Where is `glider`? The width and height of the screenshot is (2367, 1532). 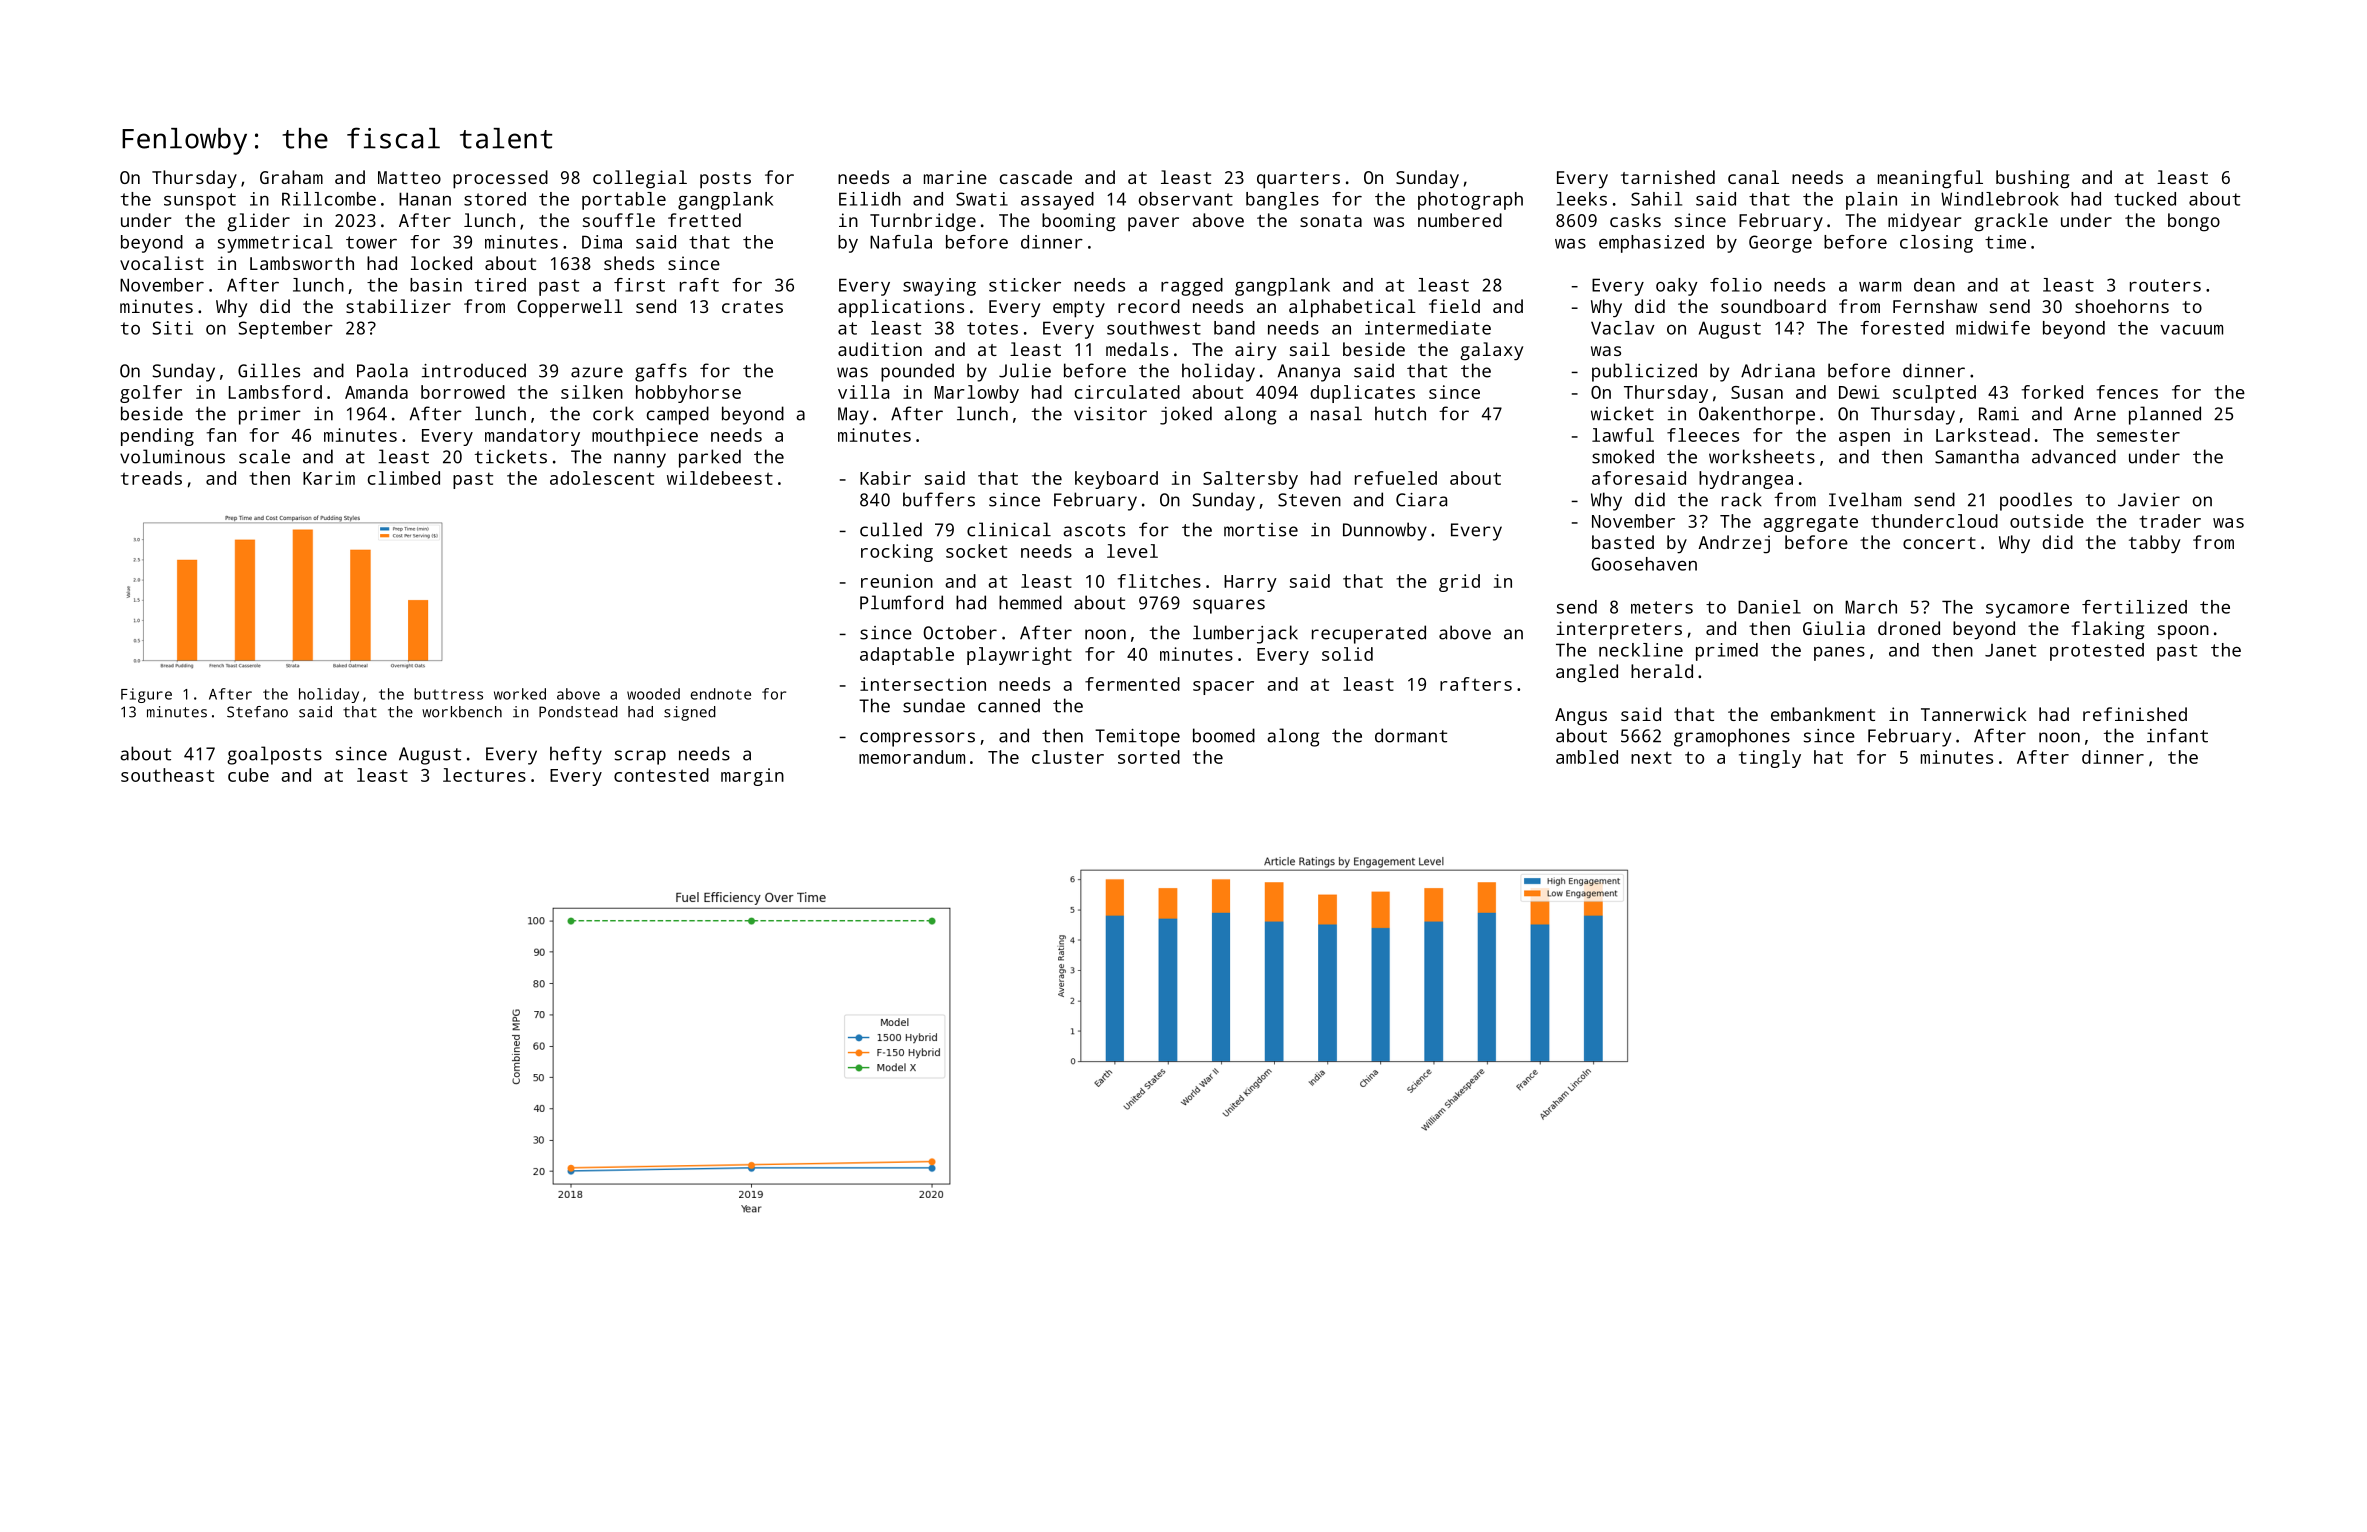 glider is located at coordinates (258, 222).
